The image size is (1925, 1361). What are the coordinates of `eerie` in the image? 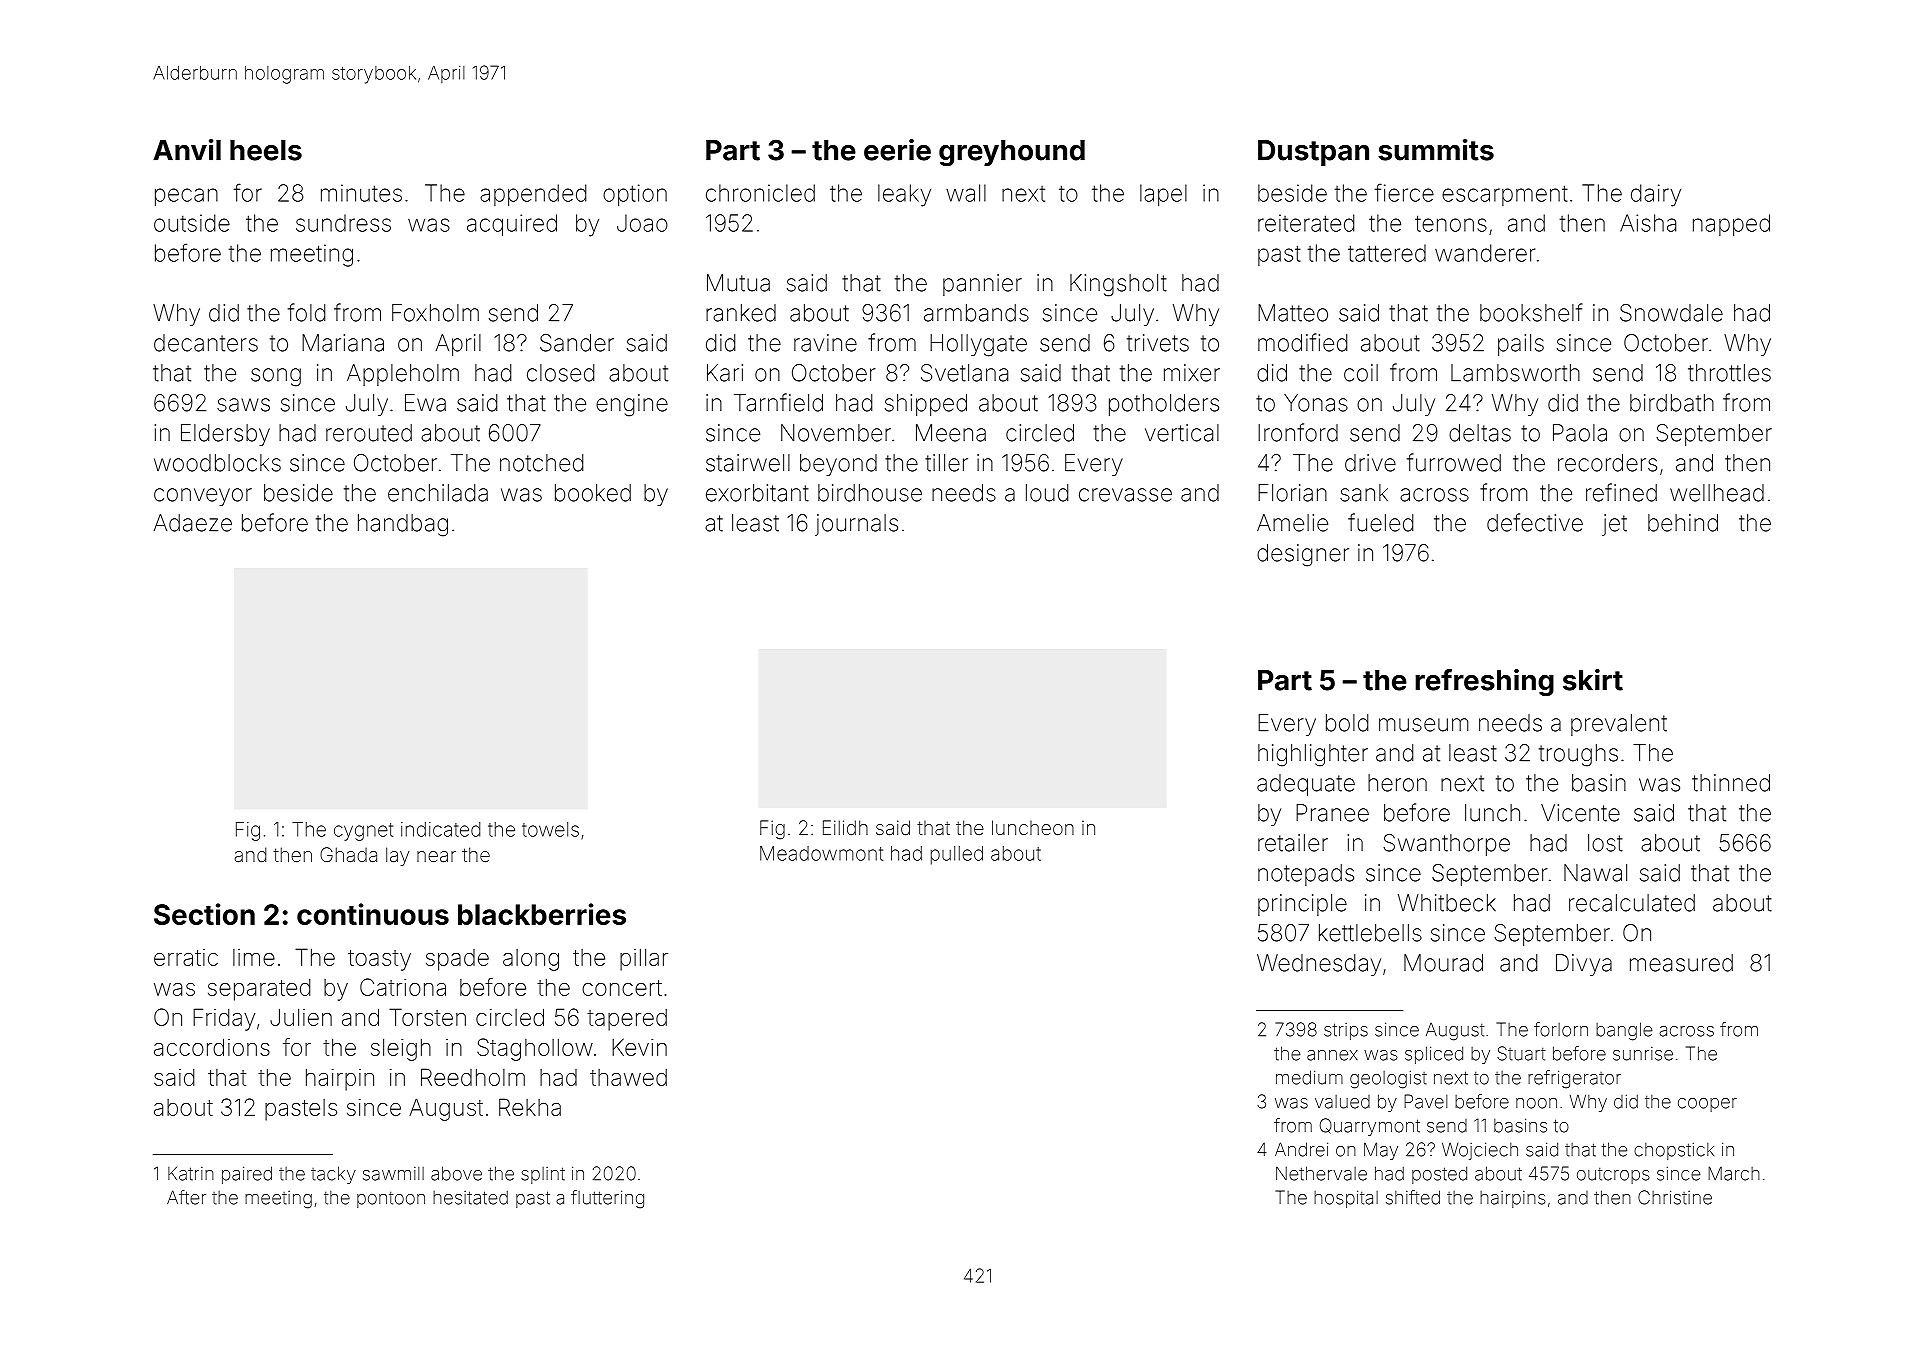 It's located at (897, 150).
